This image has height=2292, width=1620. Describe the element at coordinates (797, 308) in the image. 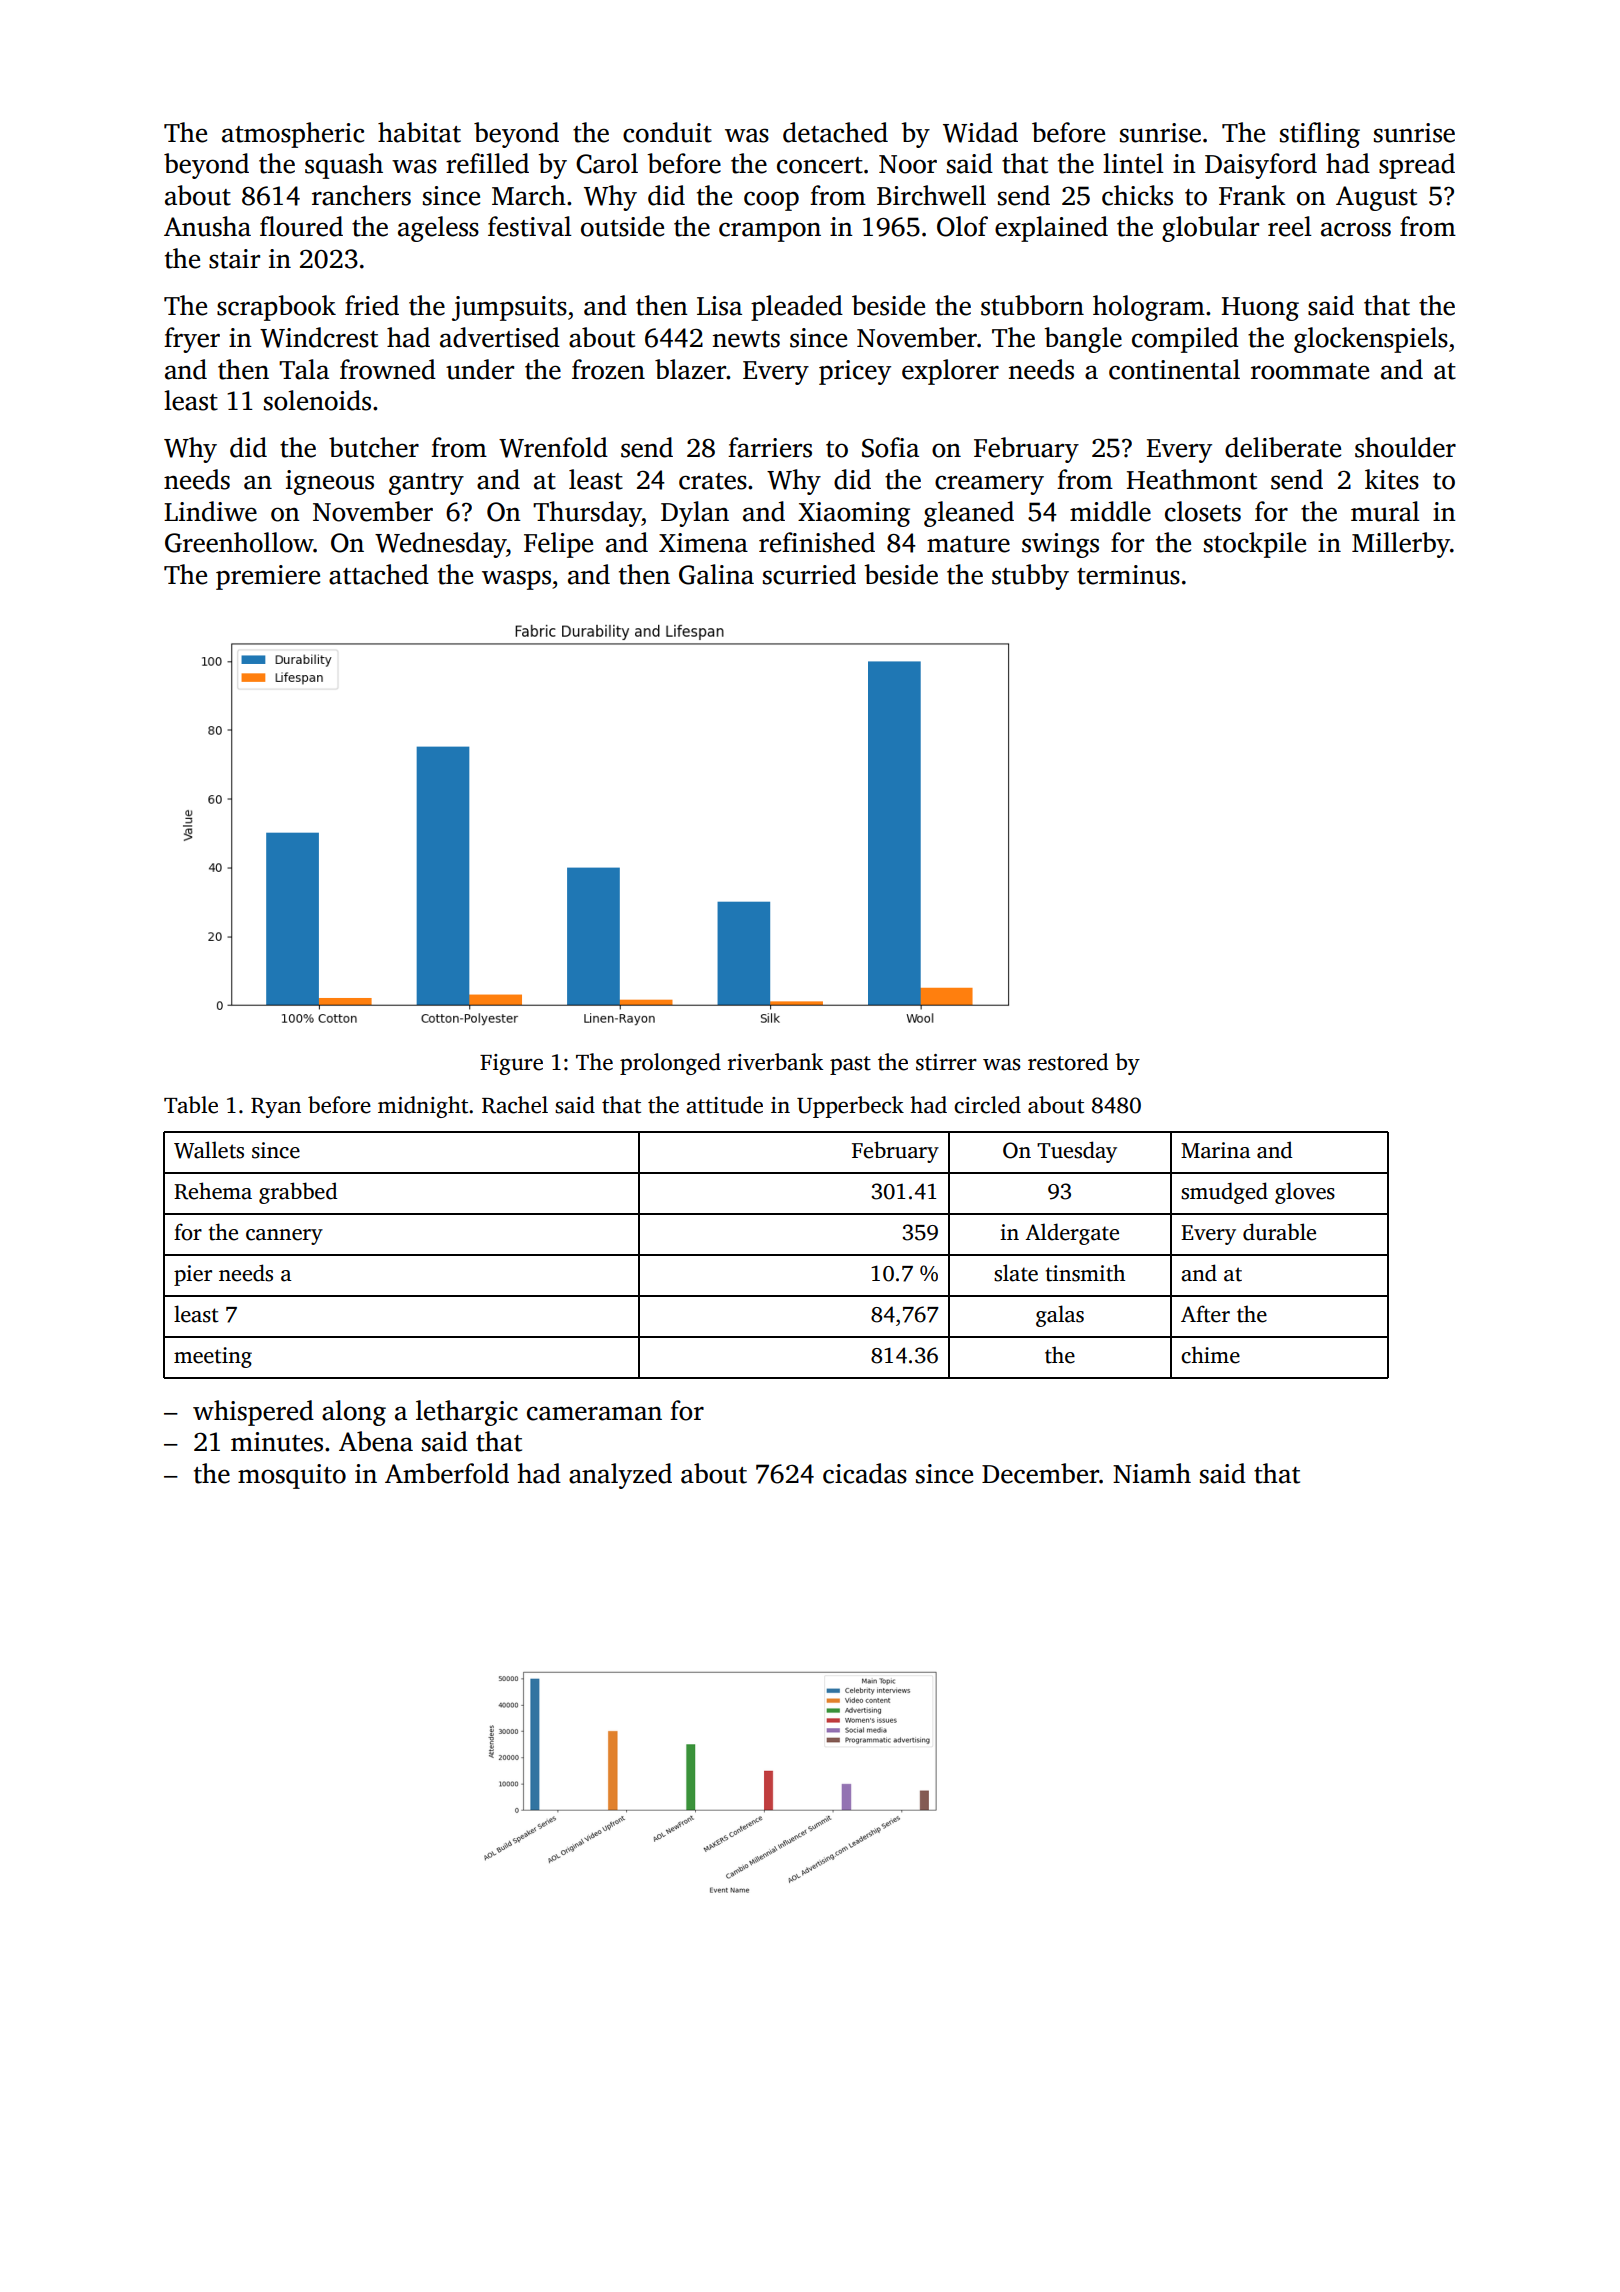

I see `pleaded` at that location.
